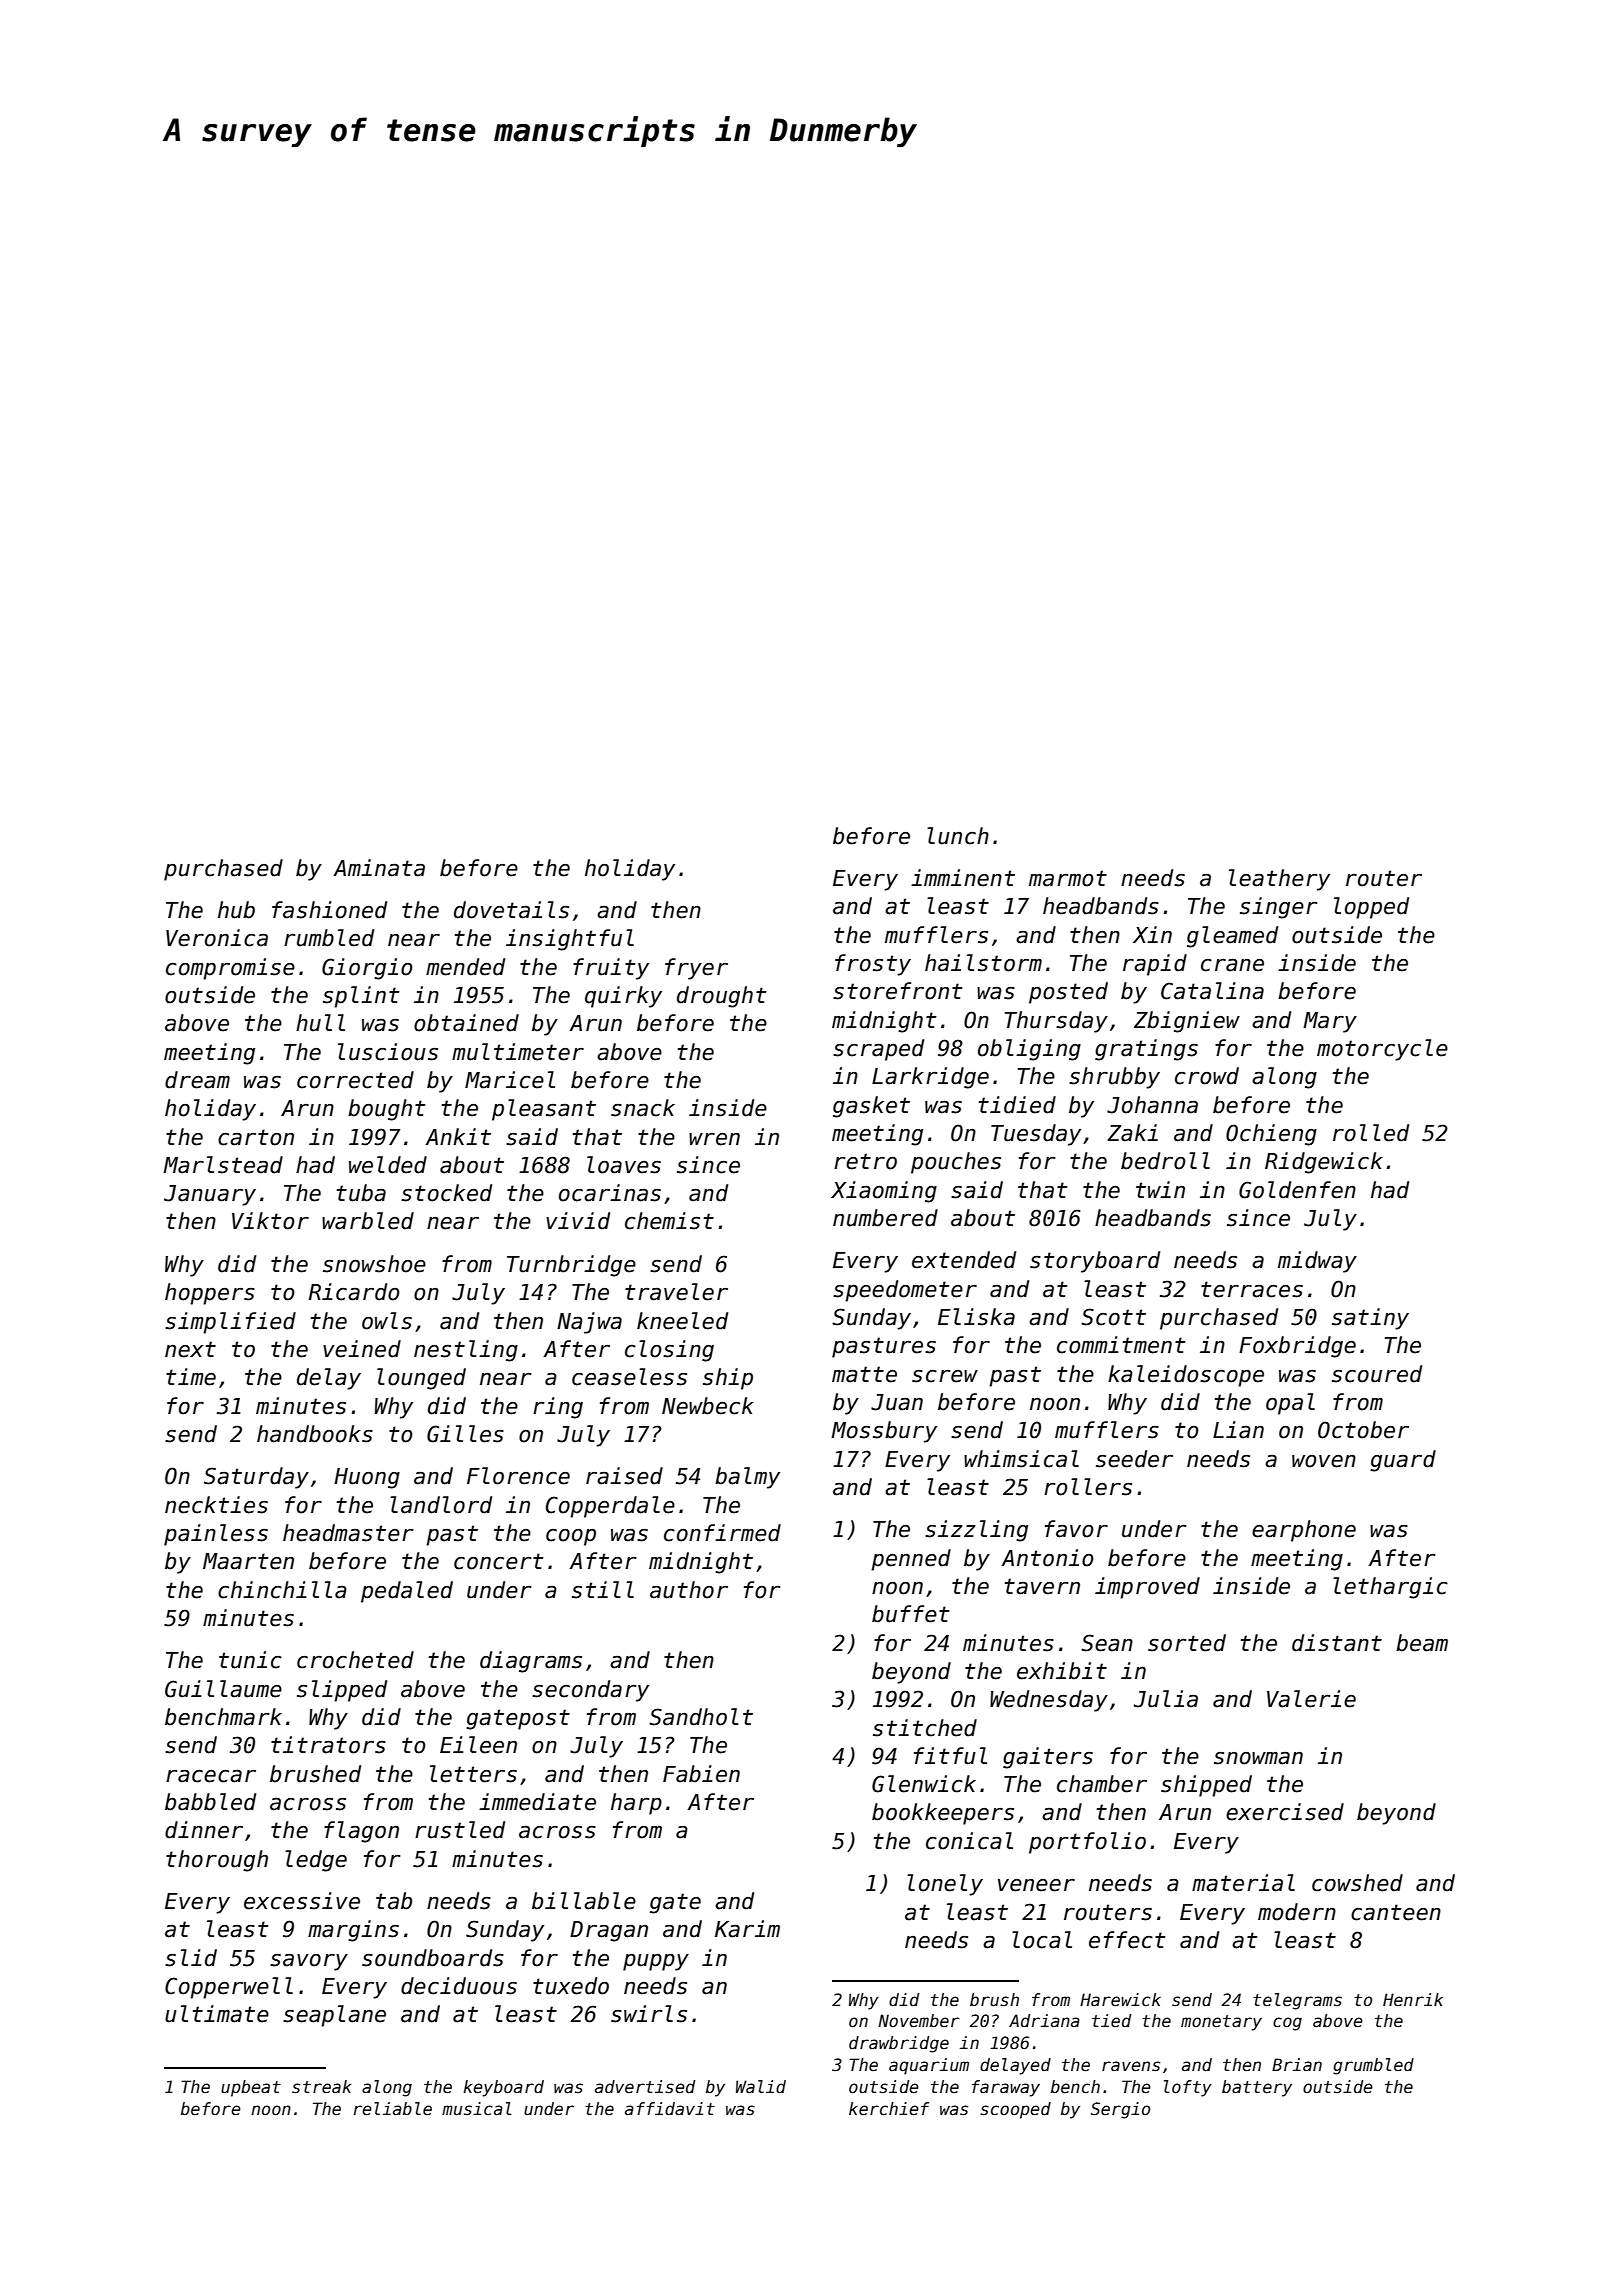 This image has width=1620, height=2292. I want to click on Viktor, so click(270, 1221).
